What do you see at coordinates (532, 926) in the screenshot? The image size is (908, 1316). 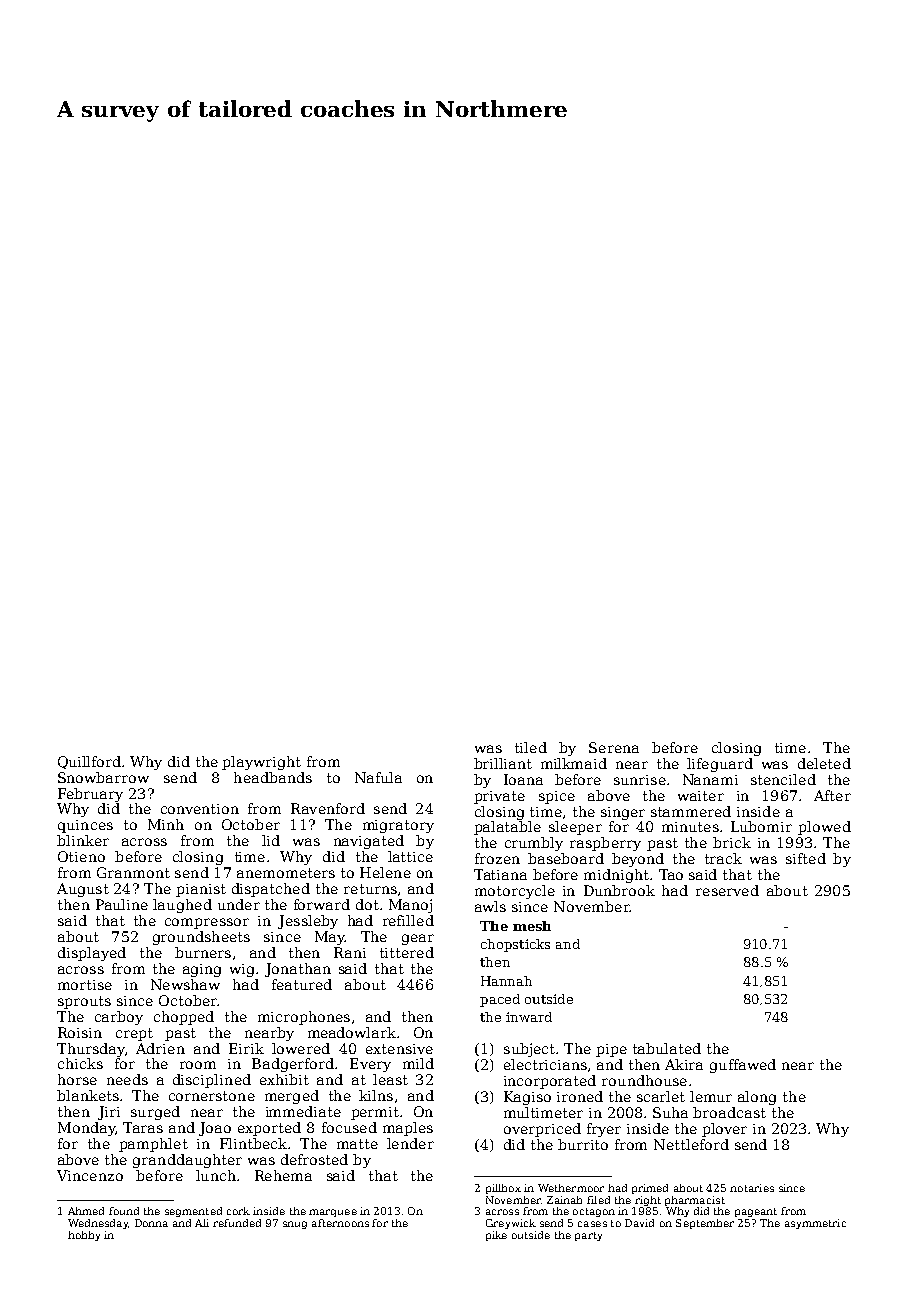 I see `mesh` at bounding box center [532, 926].
